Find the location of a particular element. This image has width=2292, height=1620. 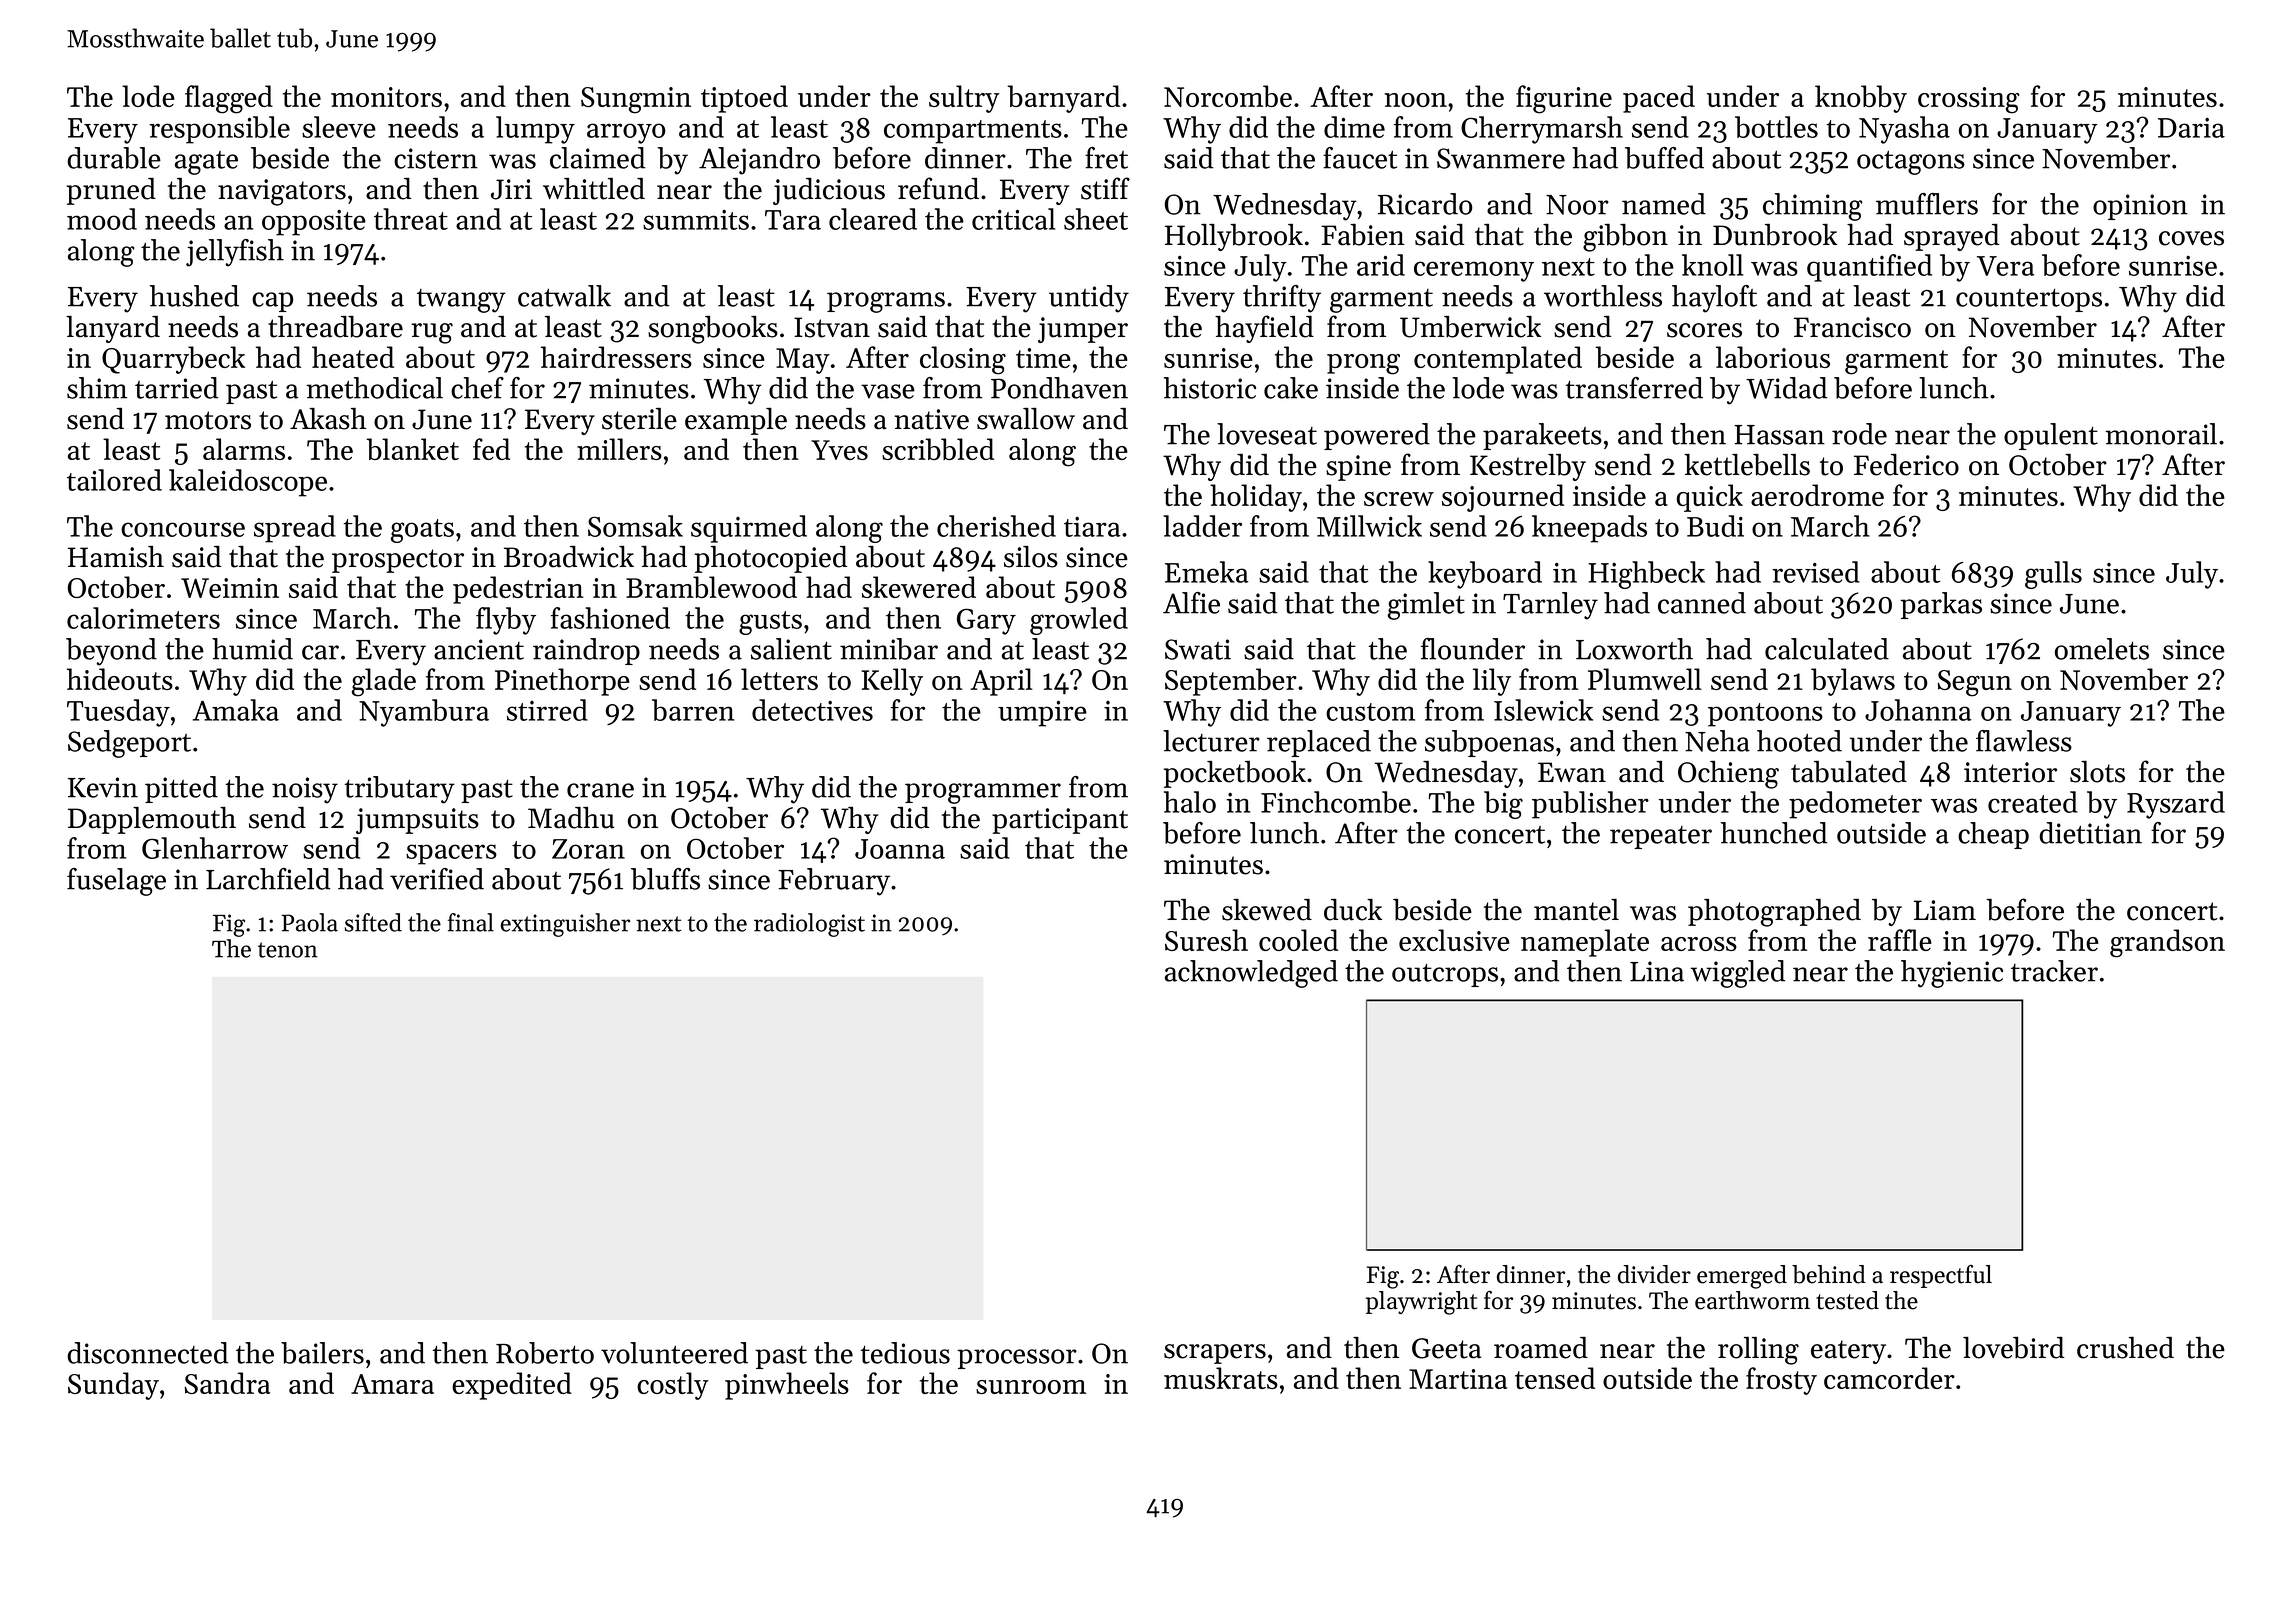

acknowledged is located at coordinates (1251, 974).
